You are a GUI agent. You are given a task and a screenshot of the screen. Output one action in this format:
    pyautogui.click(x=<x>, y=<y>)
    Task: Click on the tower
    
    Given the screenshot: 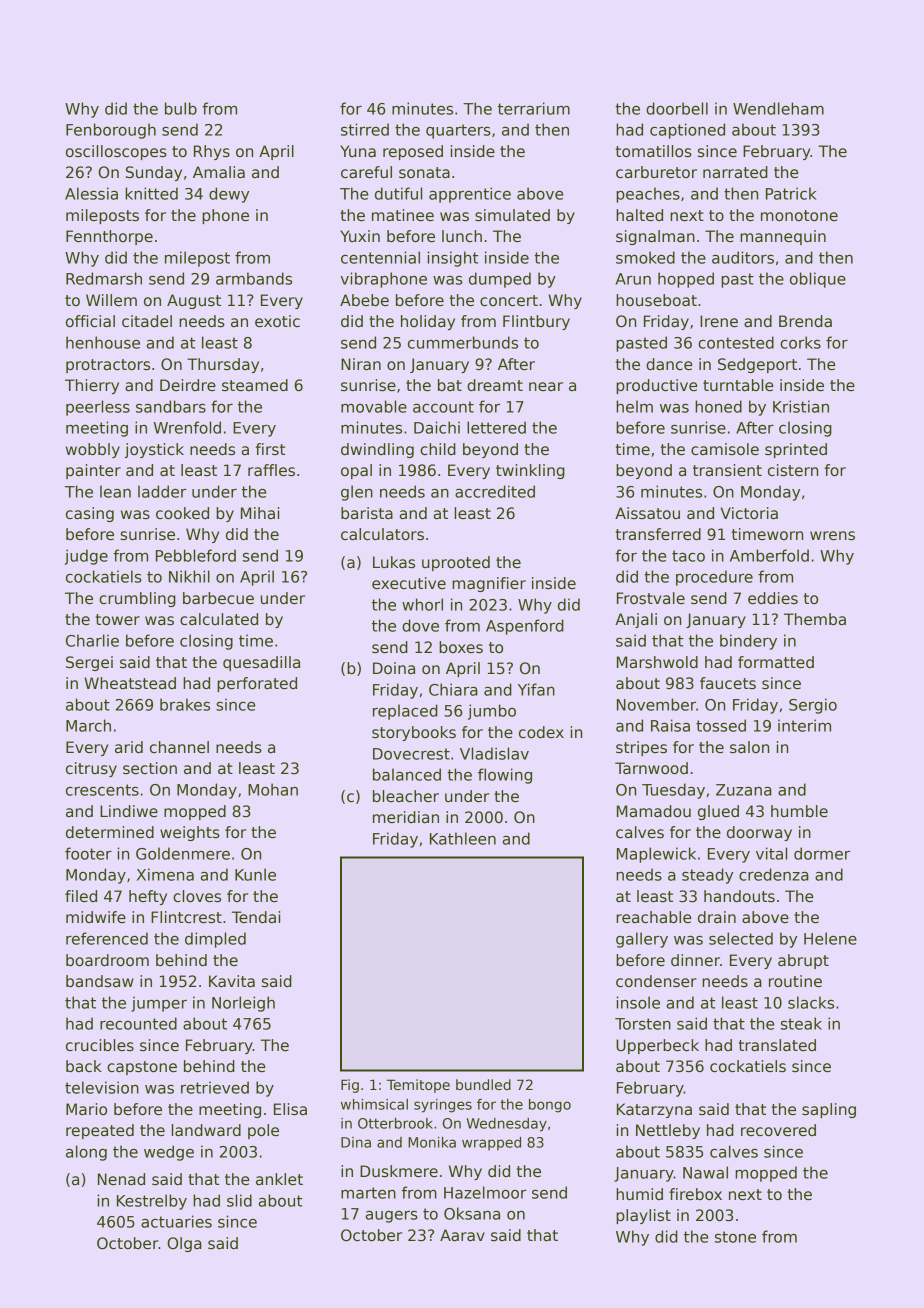 What is the action you would take?
    pyautogui.click(x=118, y=619)
